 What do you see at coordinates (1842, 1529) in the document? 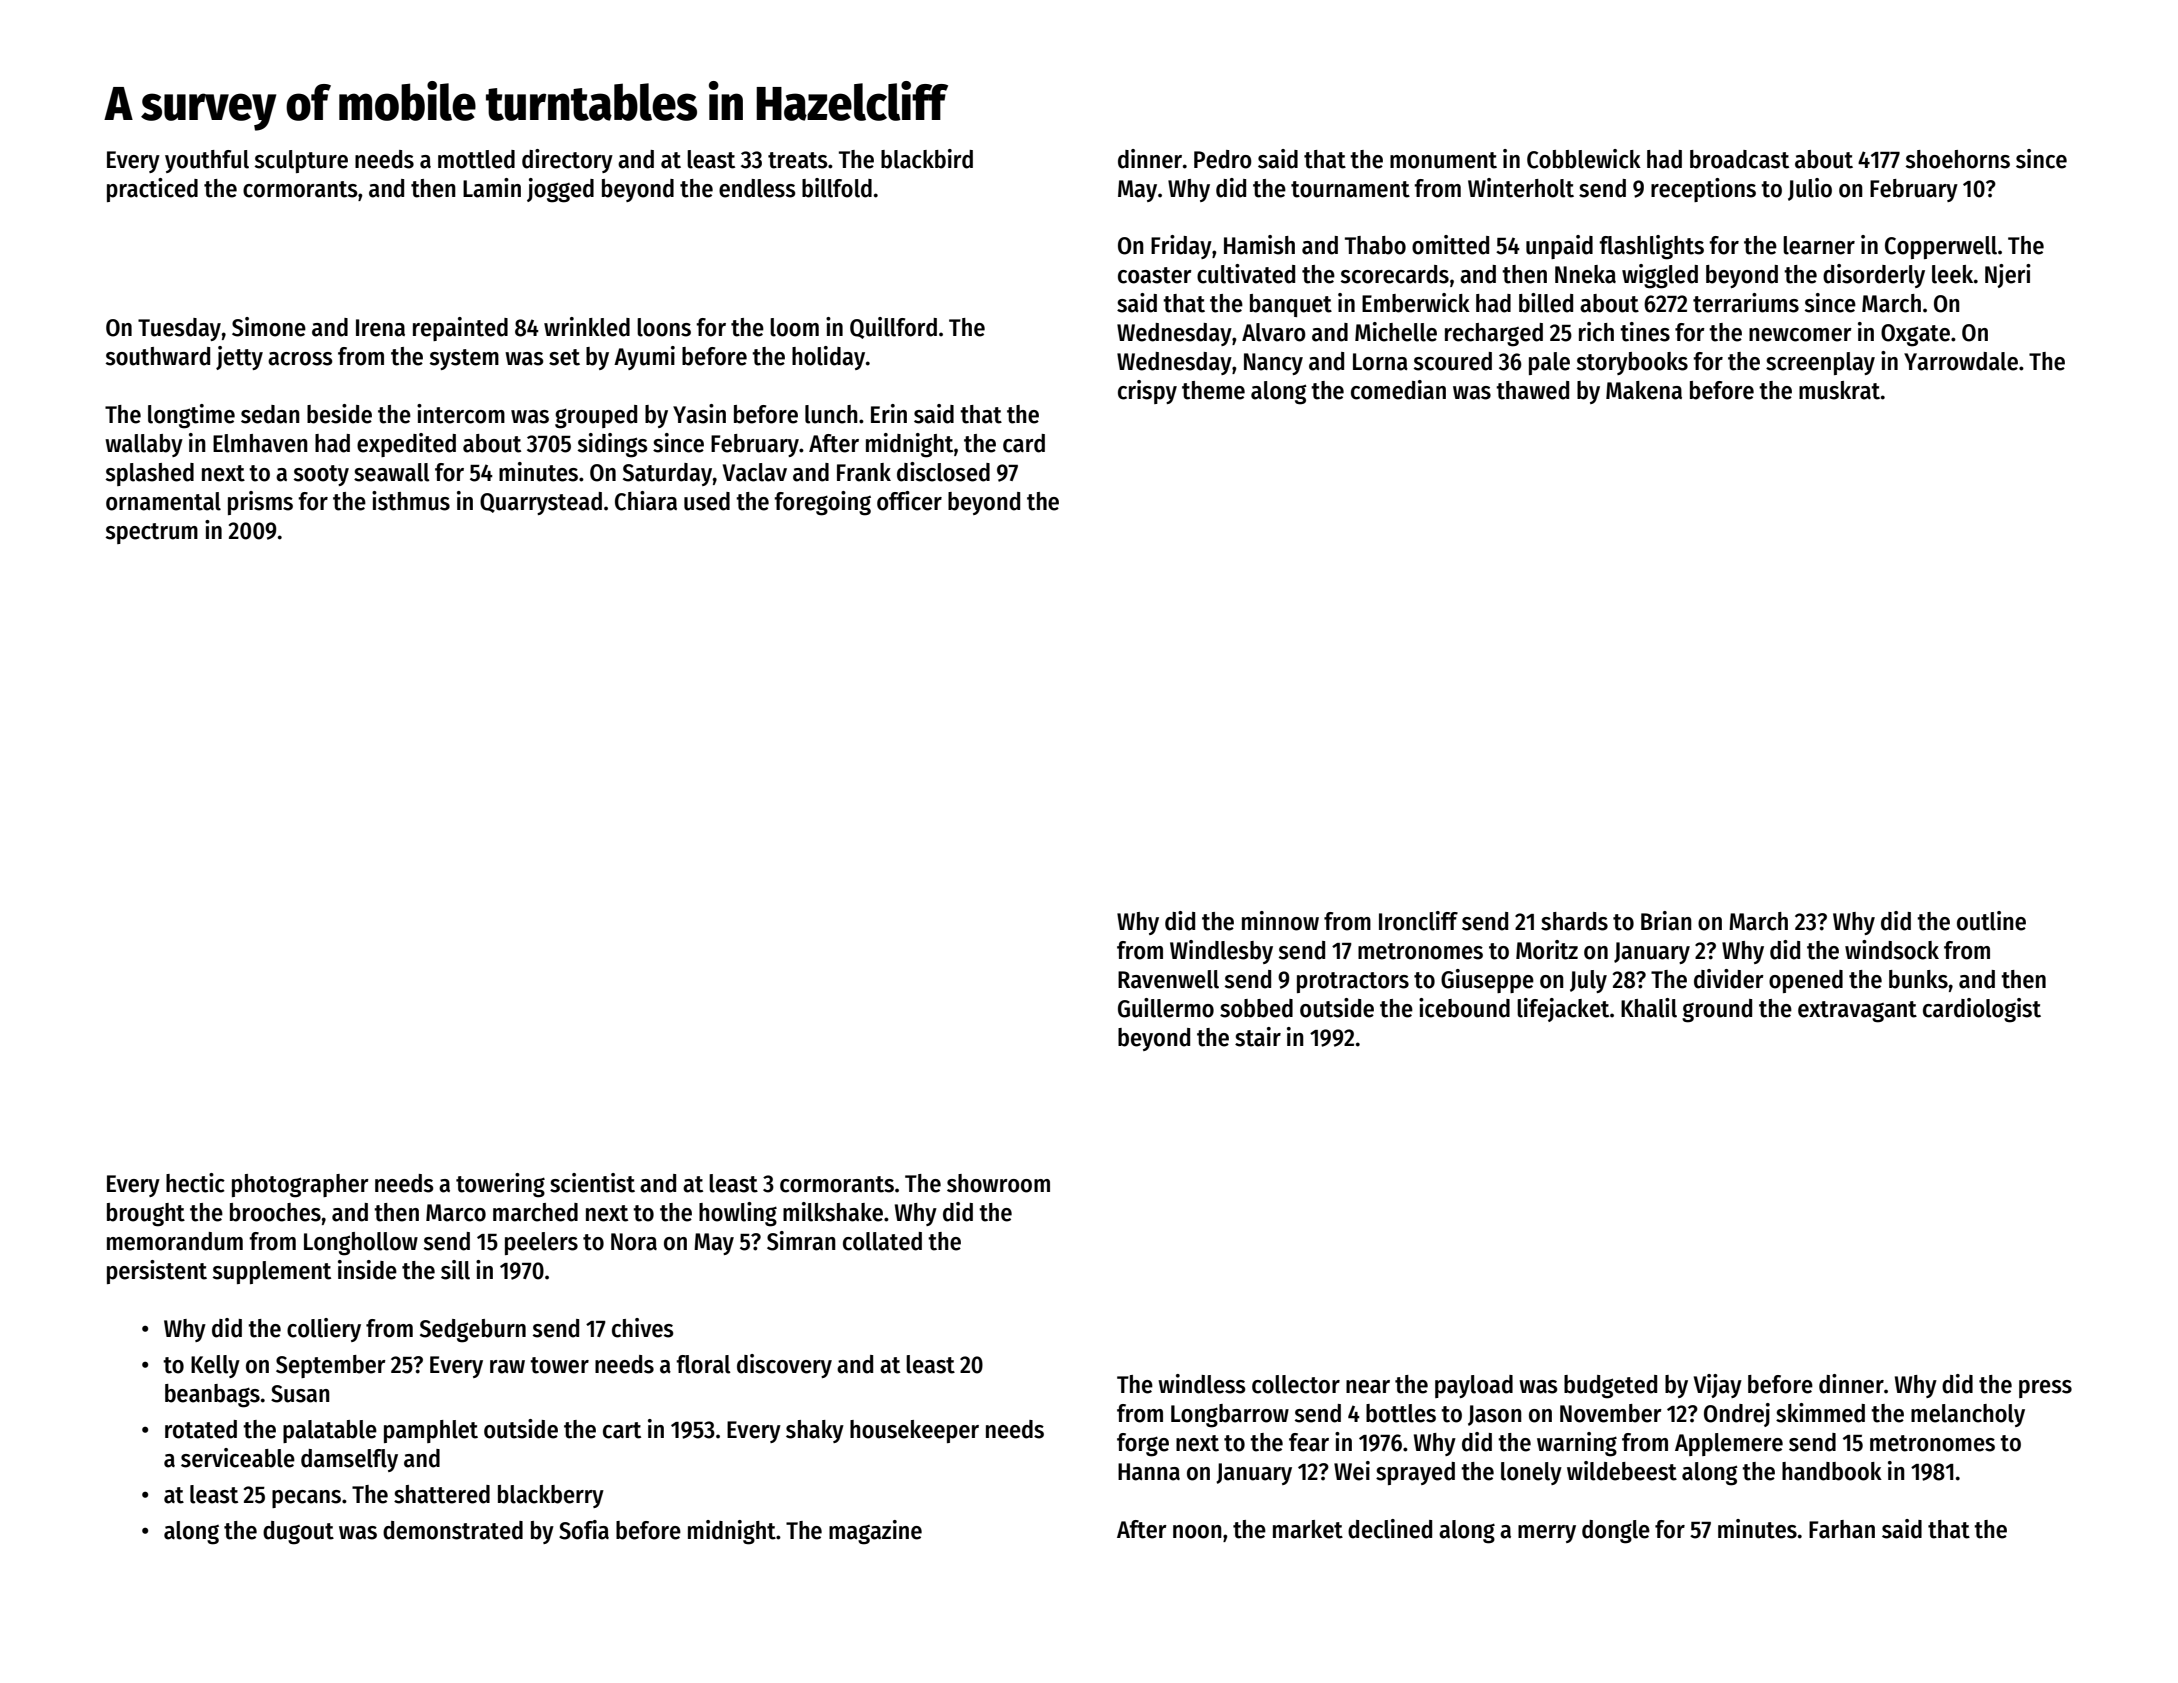
I see `Farhan` at bounding box center [1842, 1529].
